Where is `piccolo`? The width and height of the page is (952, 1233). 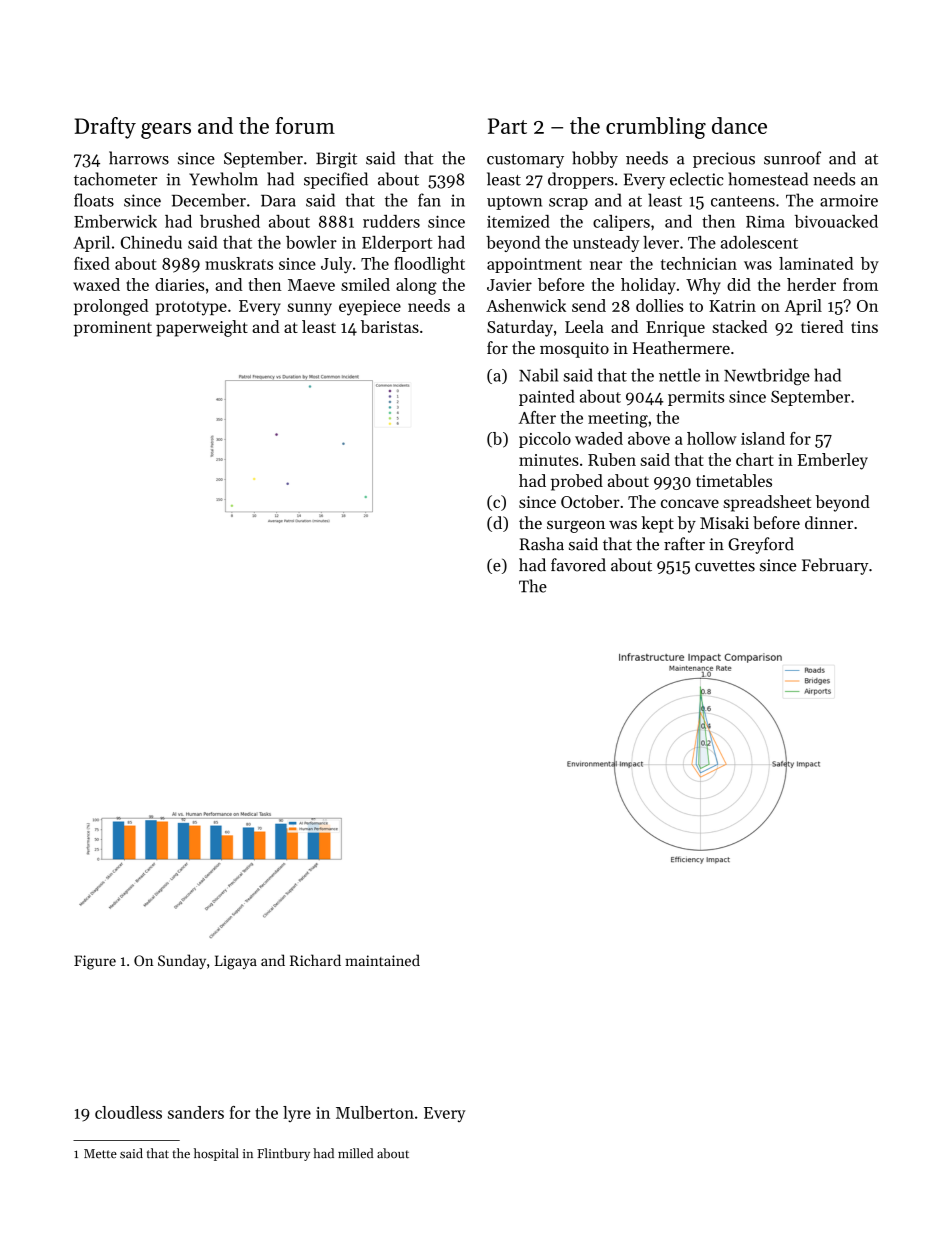
piccolo is located at coordinates (545, 440).
